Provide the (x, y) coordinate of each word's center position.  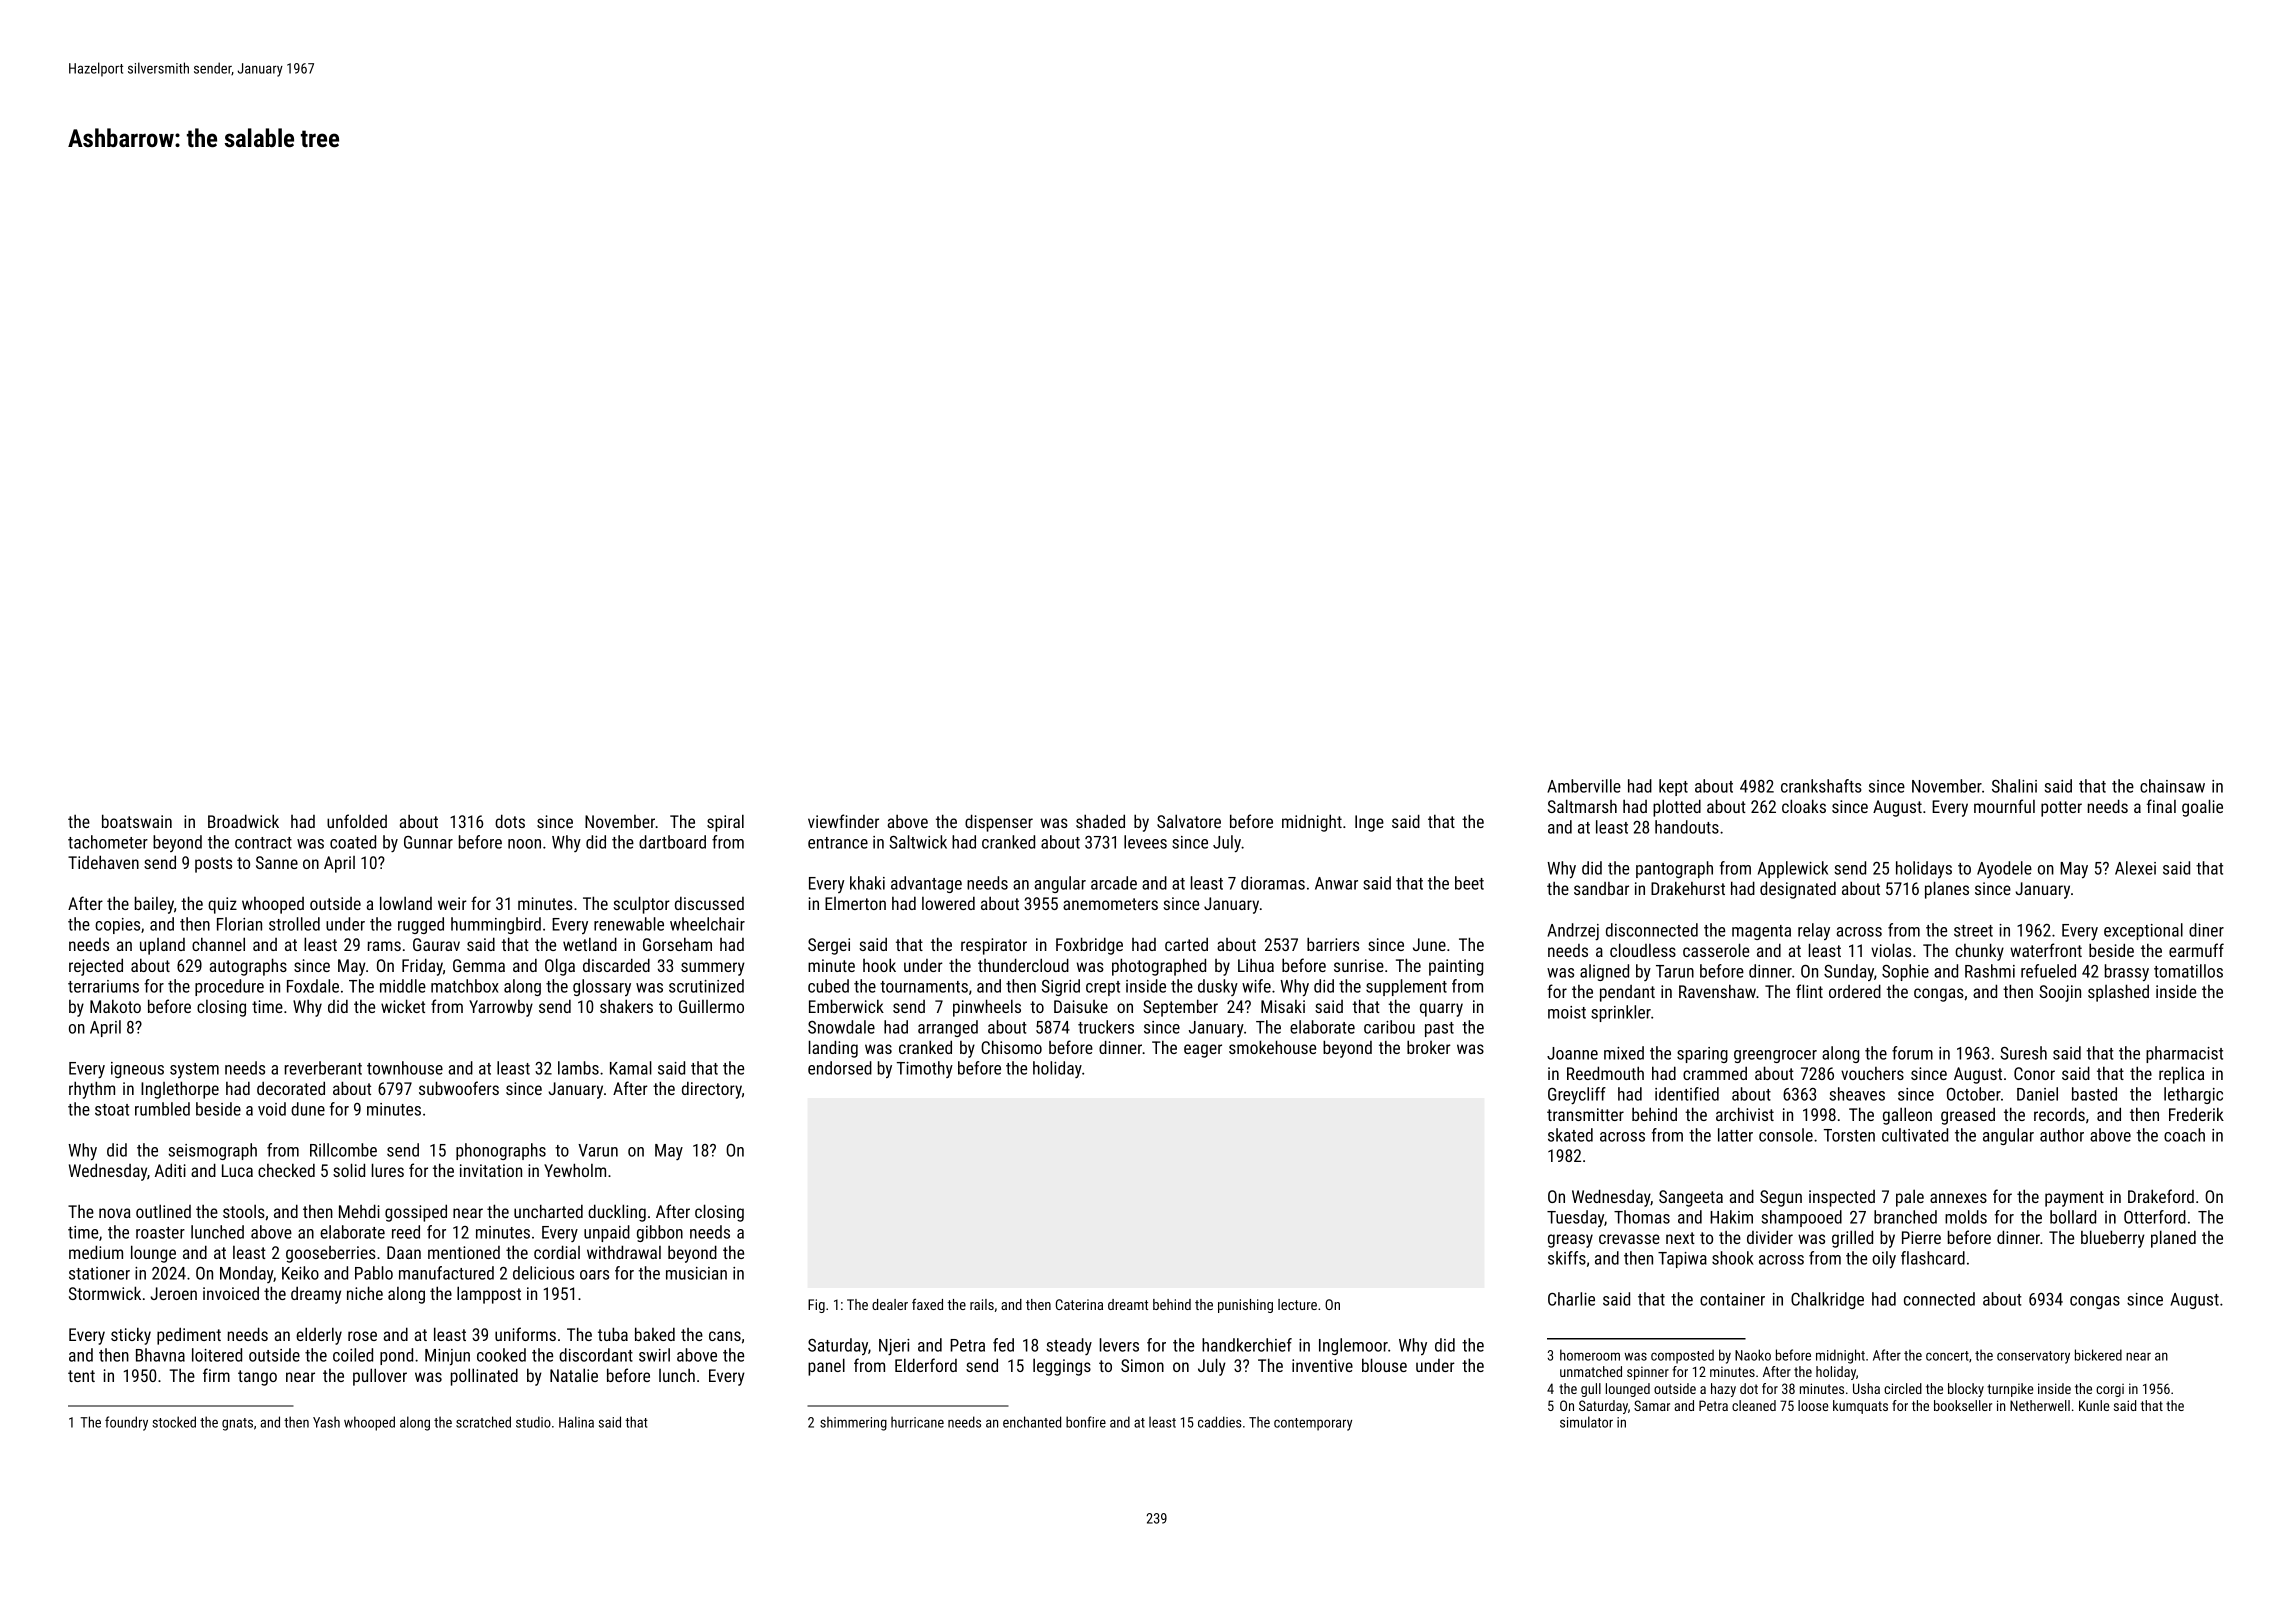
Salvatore (1189, 821)
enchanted (1032, 1422)
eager (1203, 1051)
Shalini (2014, 786)
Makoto (115, 1006)
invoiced (231, 1293)
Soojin (2060, 993)
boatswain (137, 821)
